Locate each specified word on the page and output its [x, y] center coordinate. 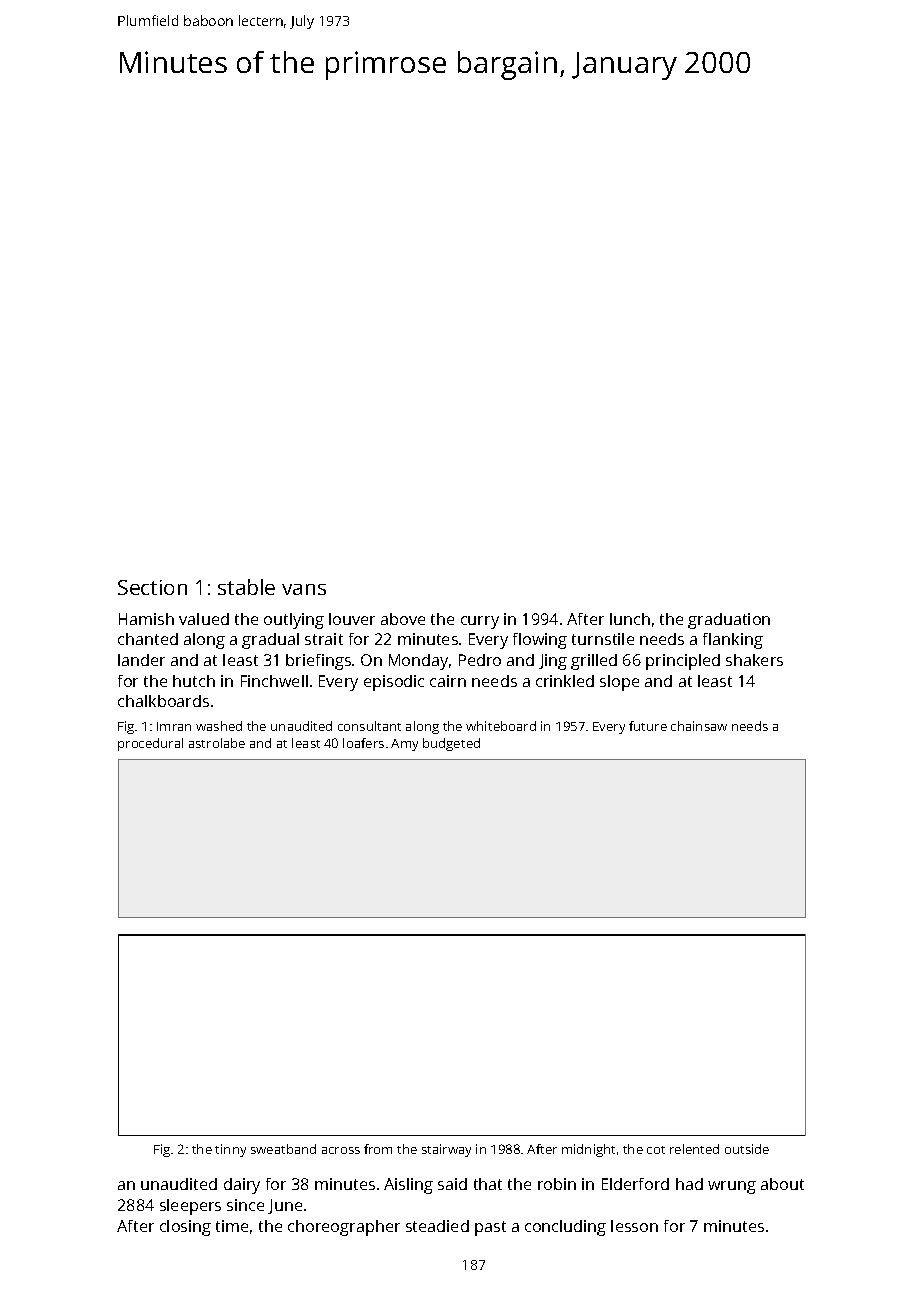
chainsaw [699, 726]
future [648, 726]
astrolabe [217, 743]
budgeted [451, 744]
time [232, 1226]
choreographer [344, 1228]
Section [152, 587]
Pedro [480, 660]
